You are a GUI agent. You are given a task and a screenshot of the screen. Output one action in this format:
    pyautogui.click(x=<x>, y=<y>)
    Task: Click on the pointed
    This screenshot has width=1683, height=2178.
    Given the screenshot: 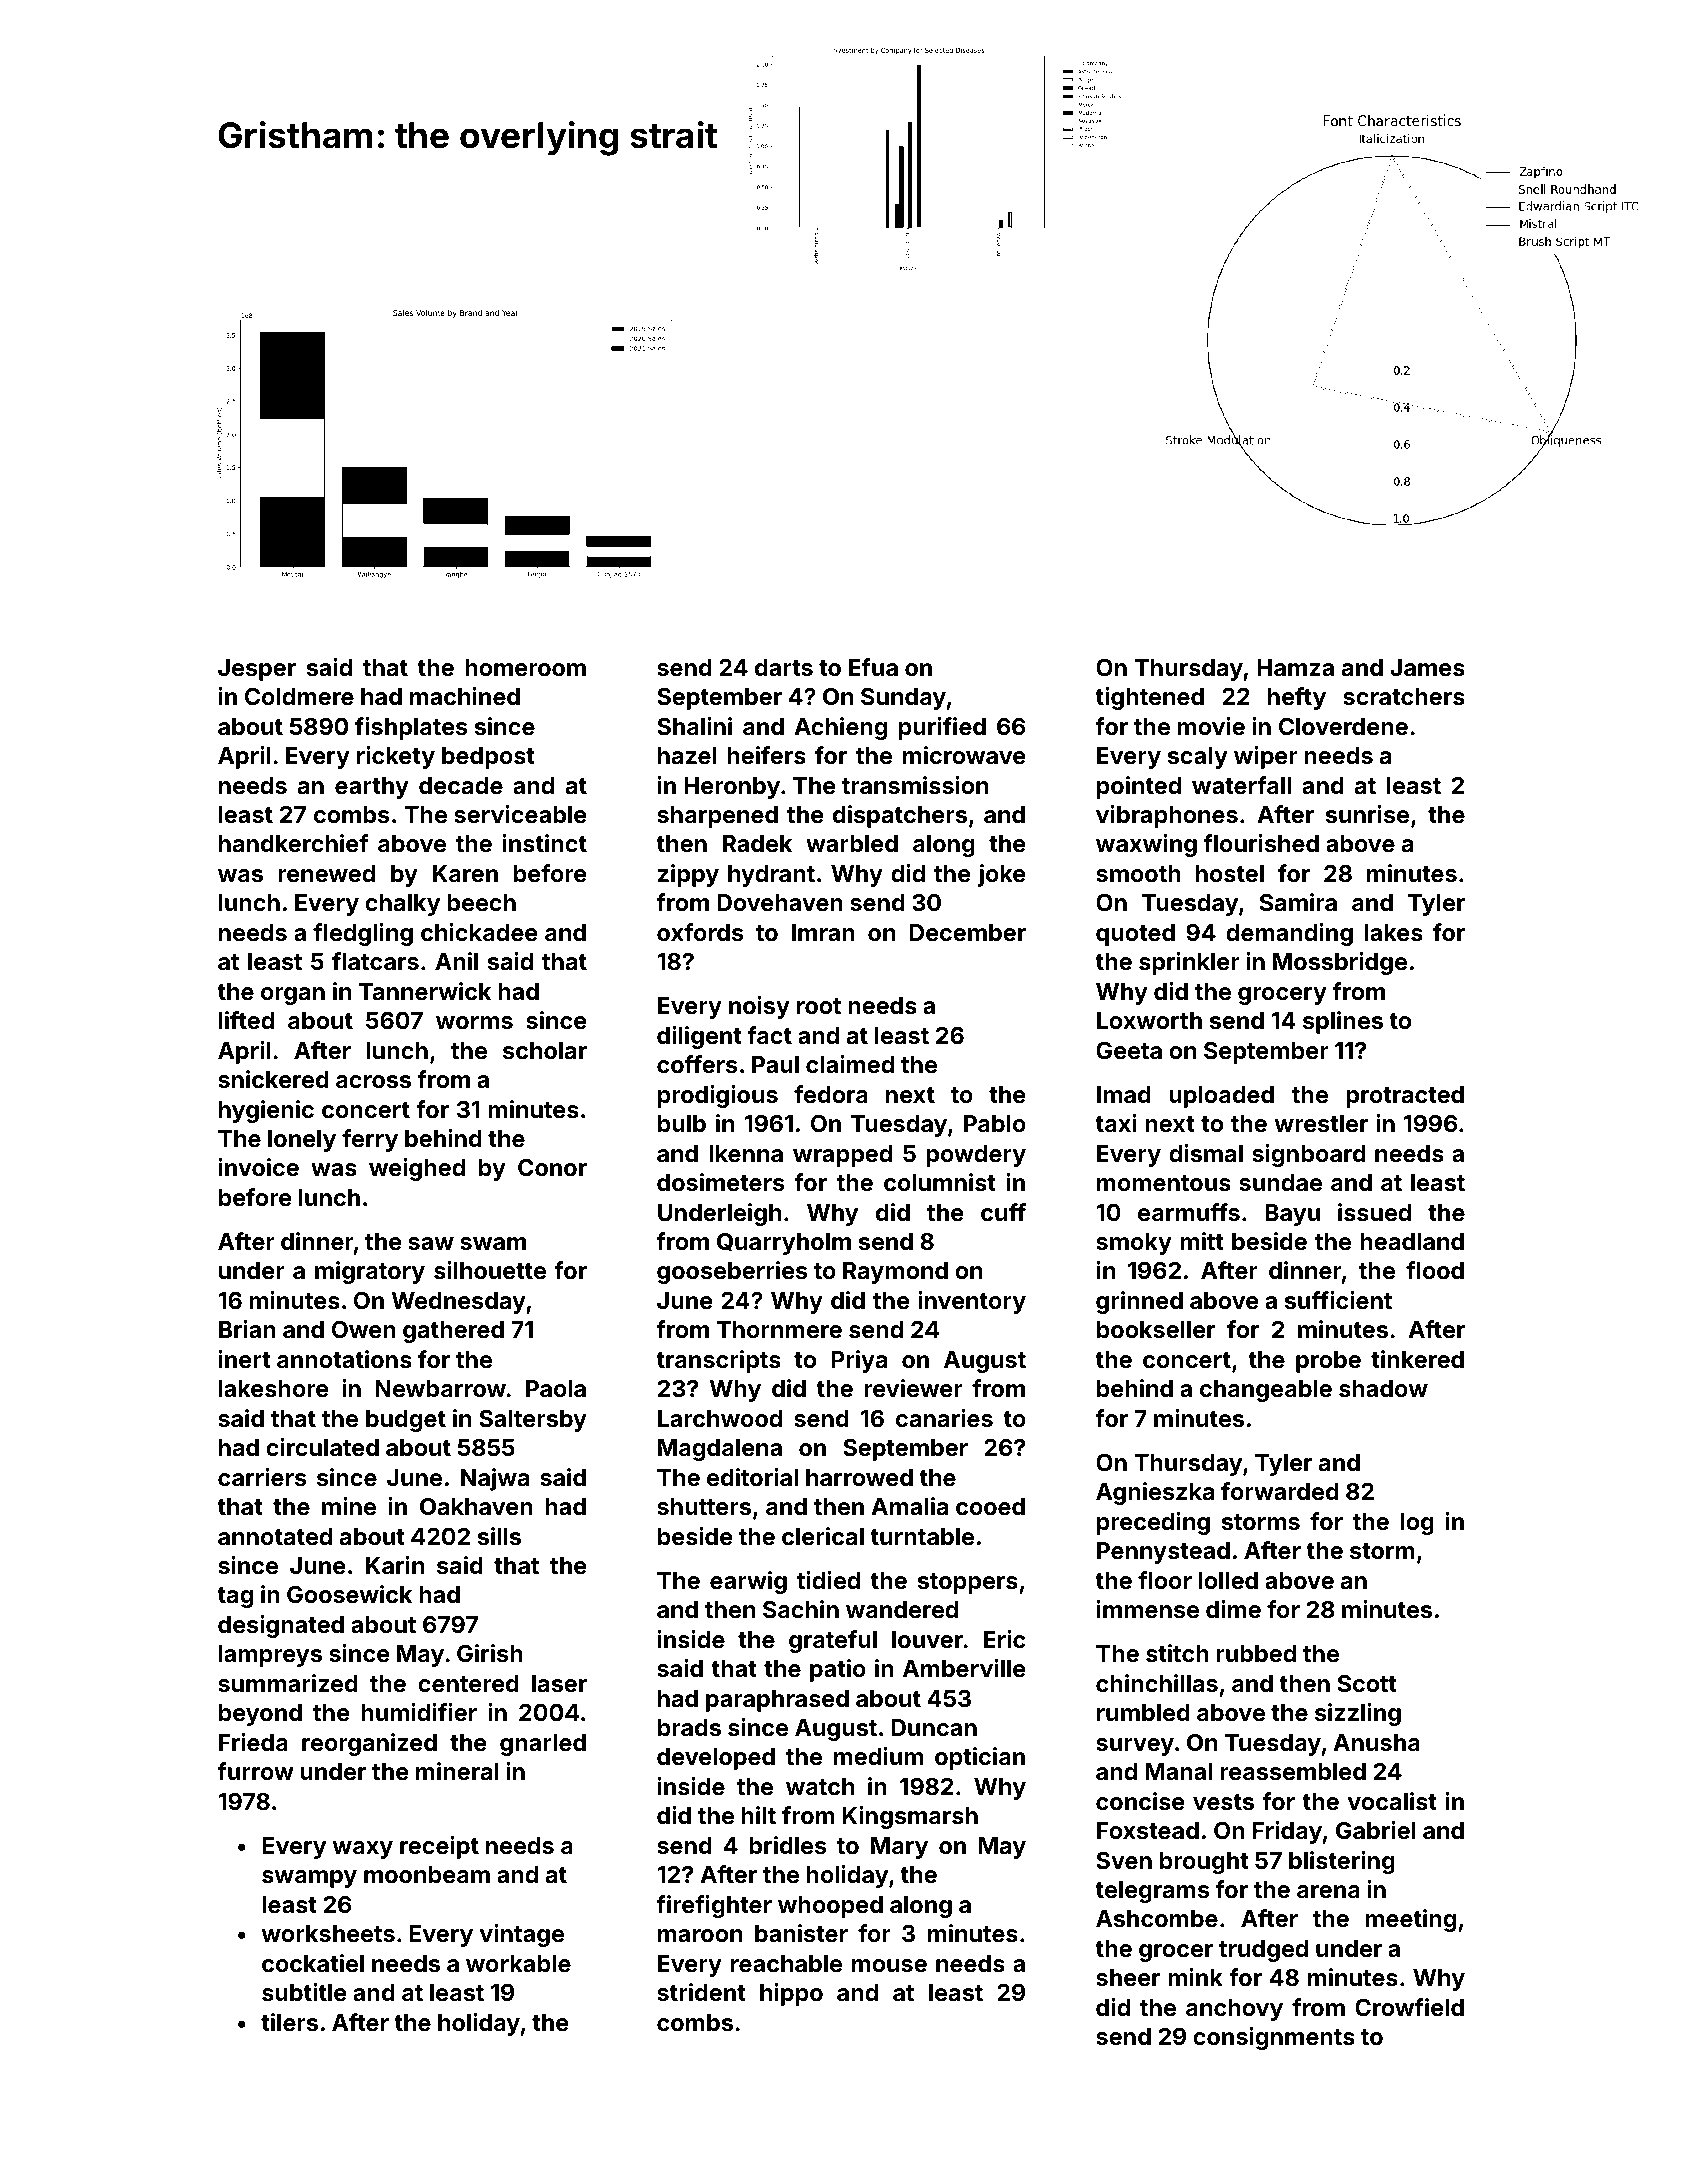 What is the action you would take?
    pyautogui.click(x=1139, y=787)
